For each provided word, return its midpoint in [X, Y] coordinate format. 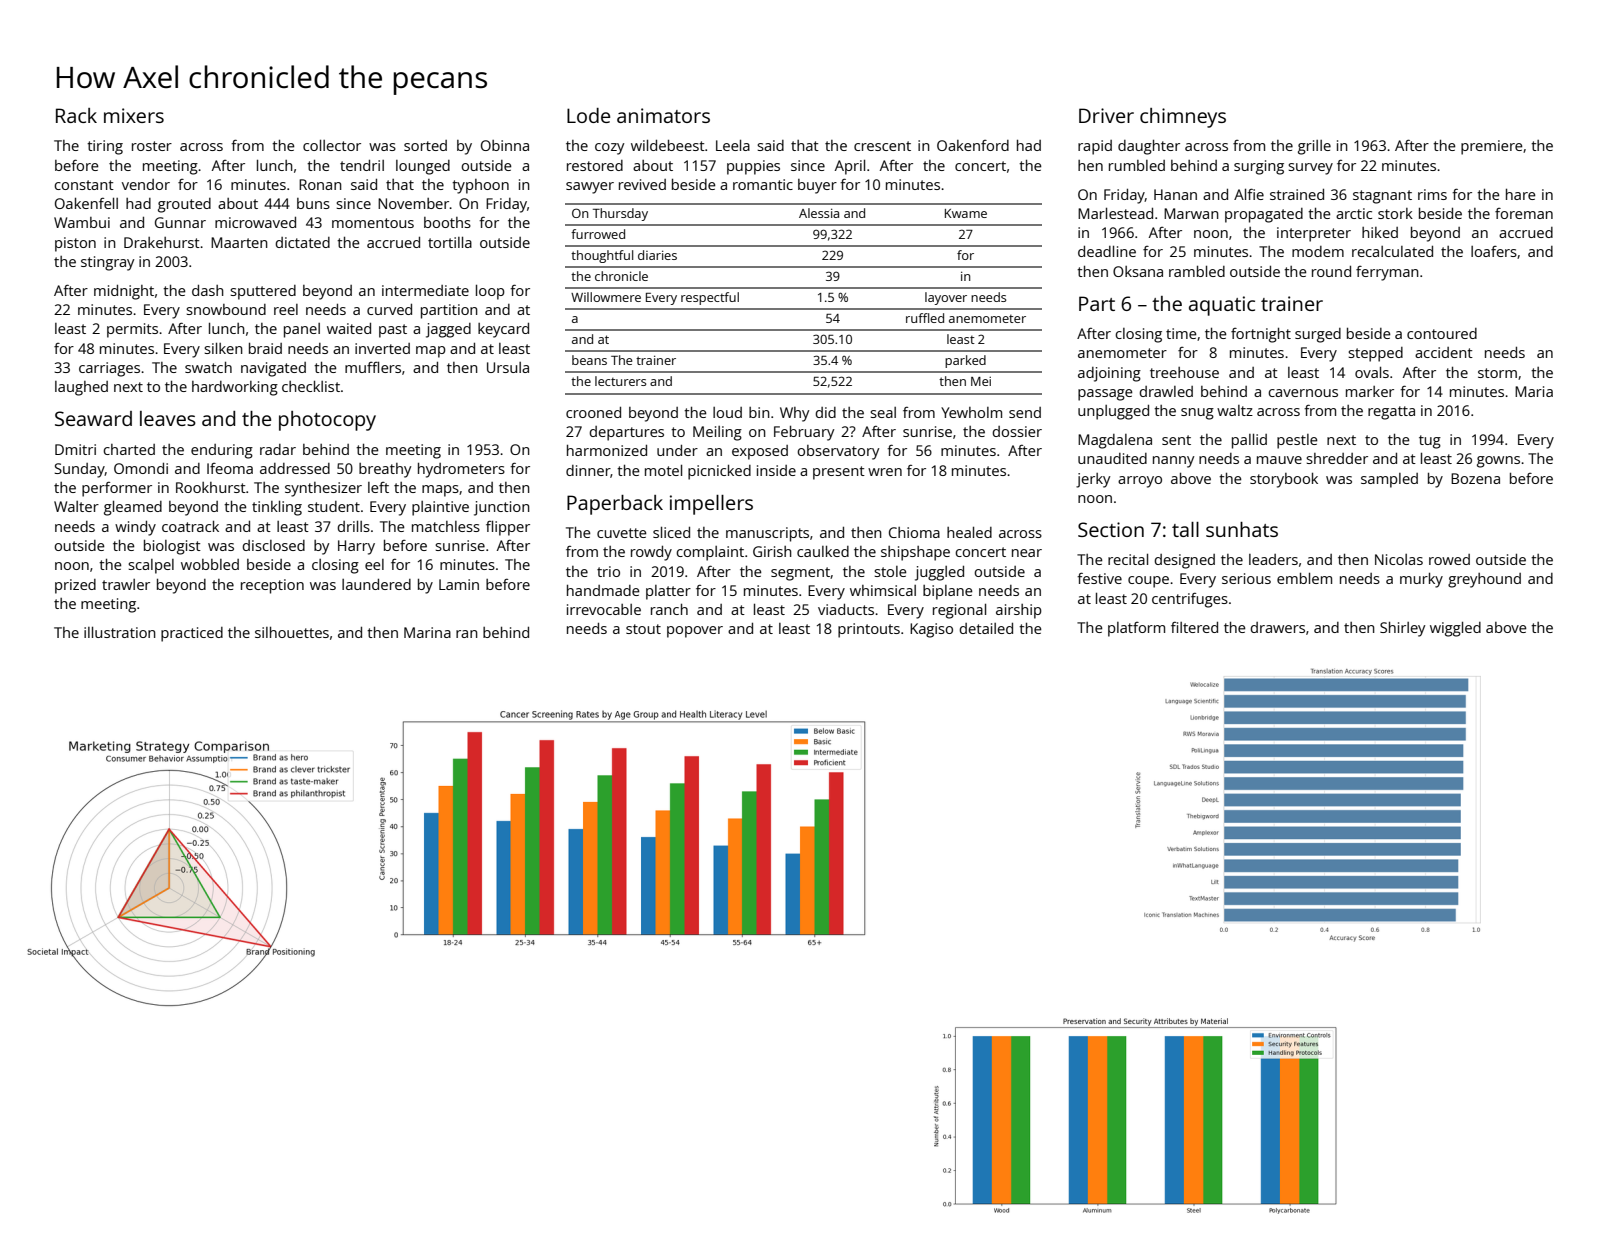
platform [1136, 629]
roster [152, 146]
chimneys [1183, 118]
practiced [192, 634]
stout [643, 629]
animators [663, 115]
